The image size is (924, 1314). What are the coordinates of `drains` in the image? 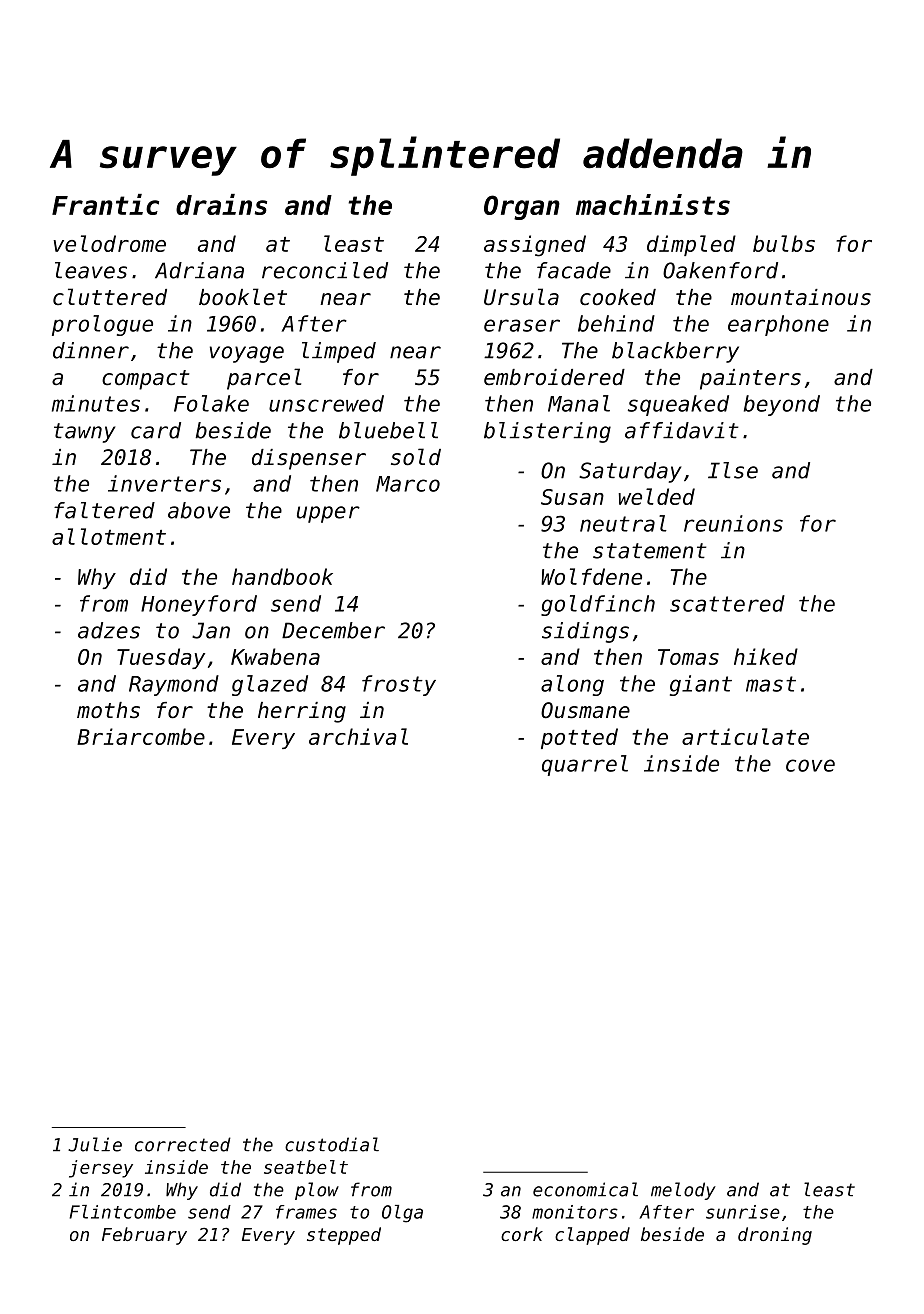 It's located at (221, 204).
